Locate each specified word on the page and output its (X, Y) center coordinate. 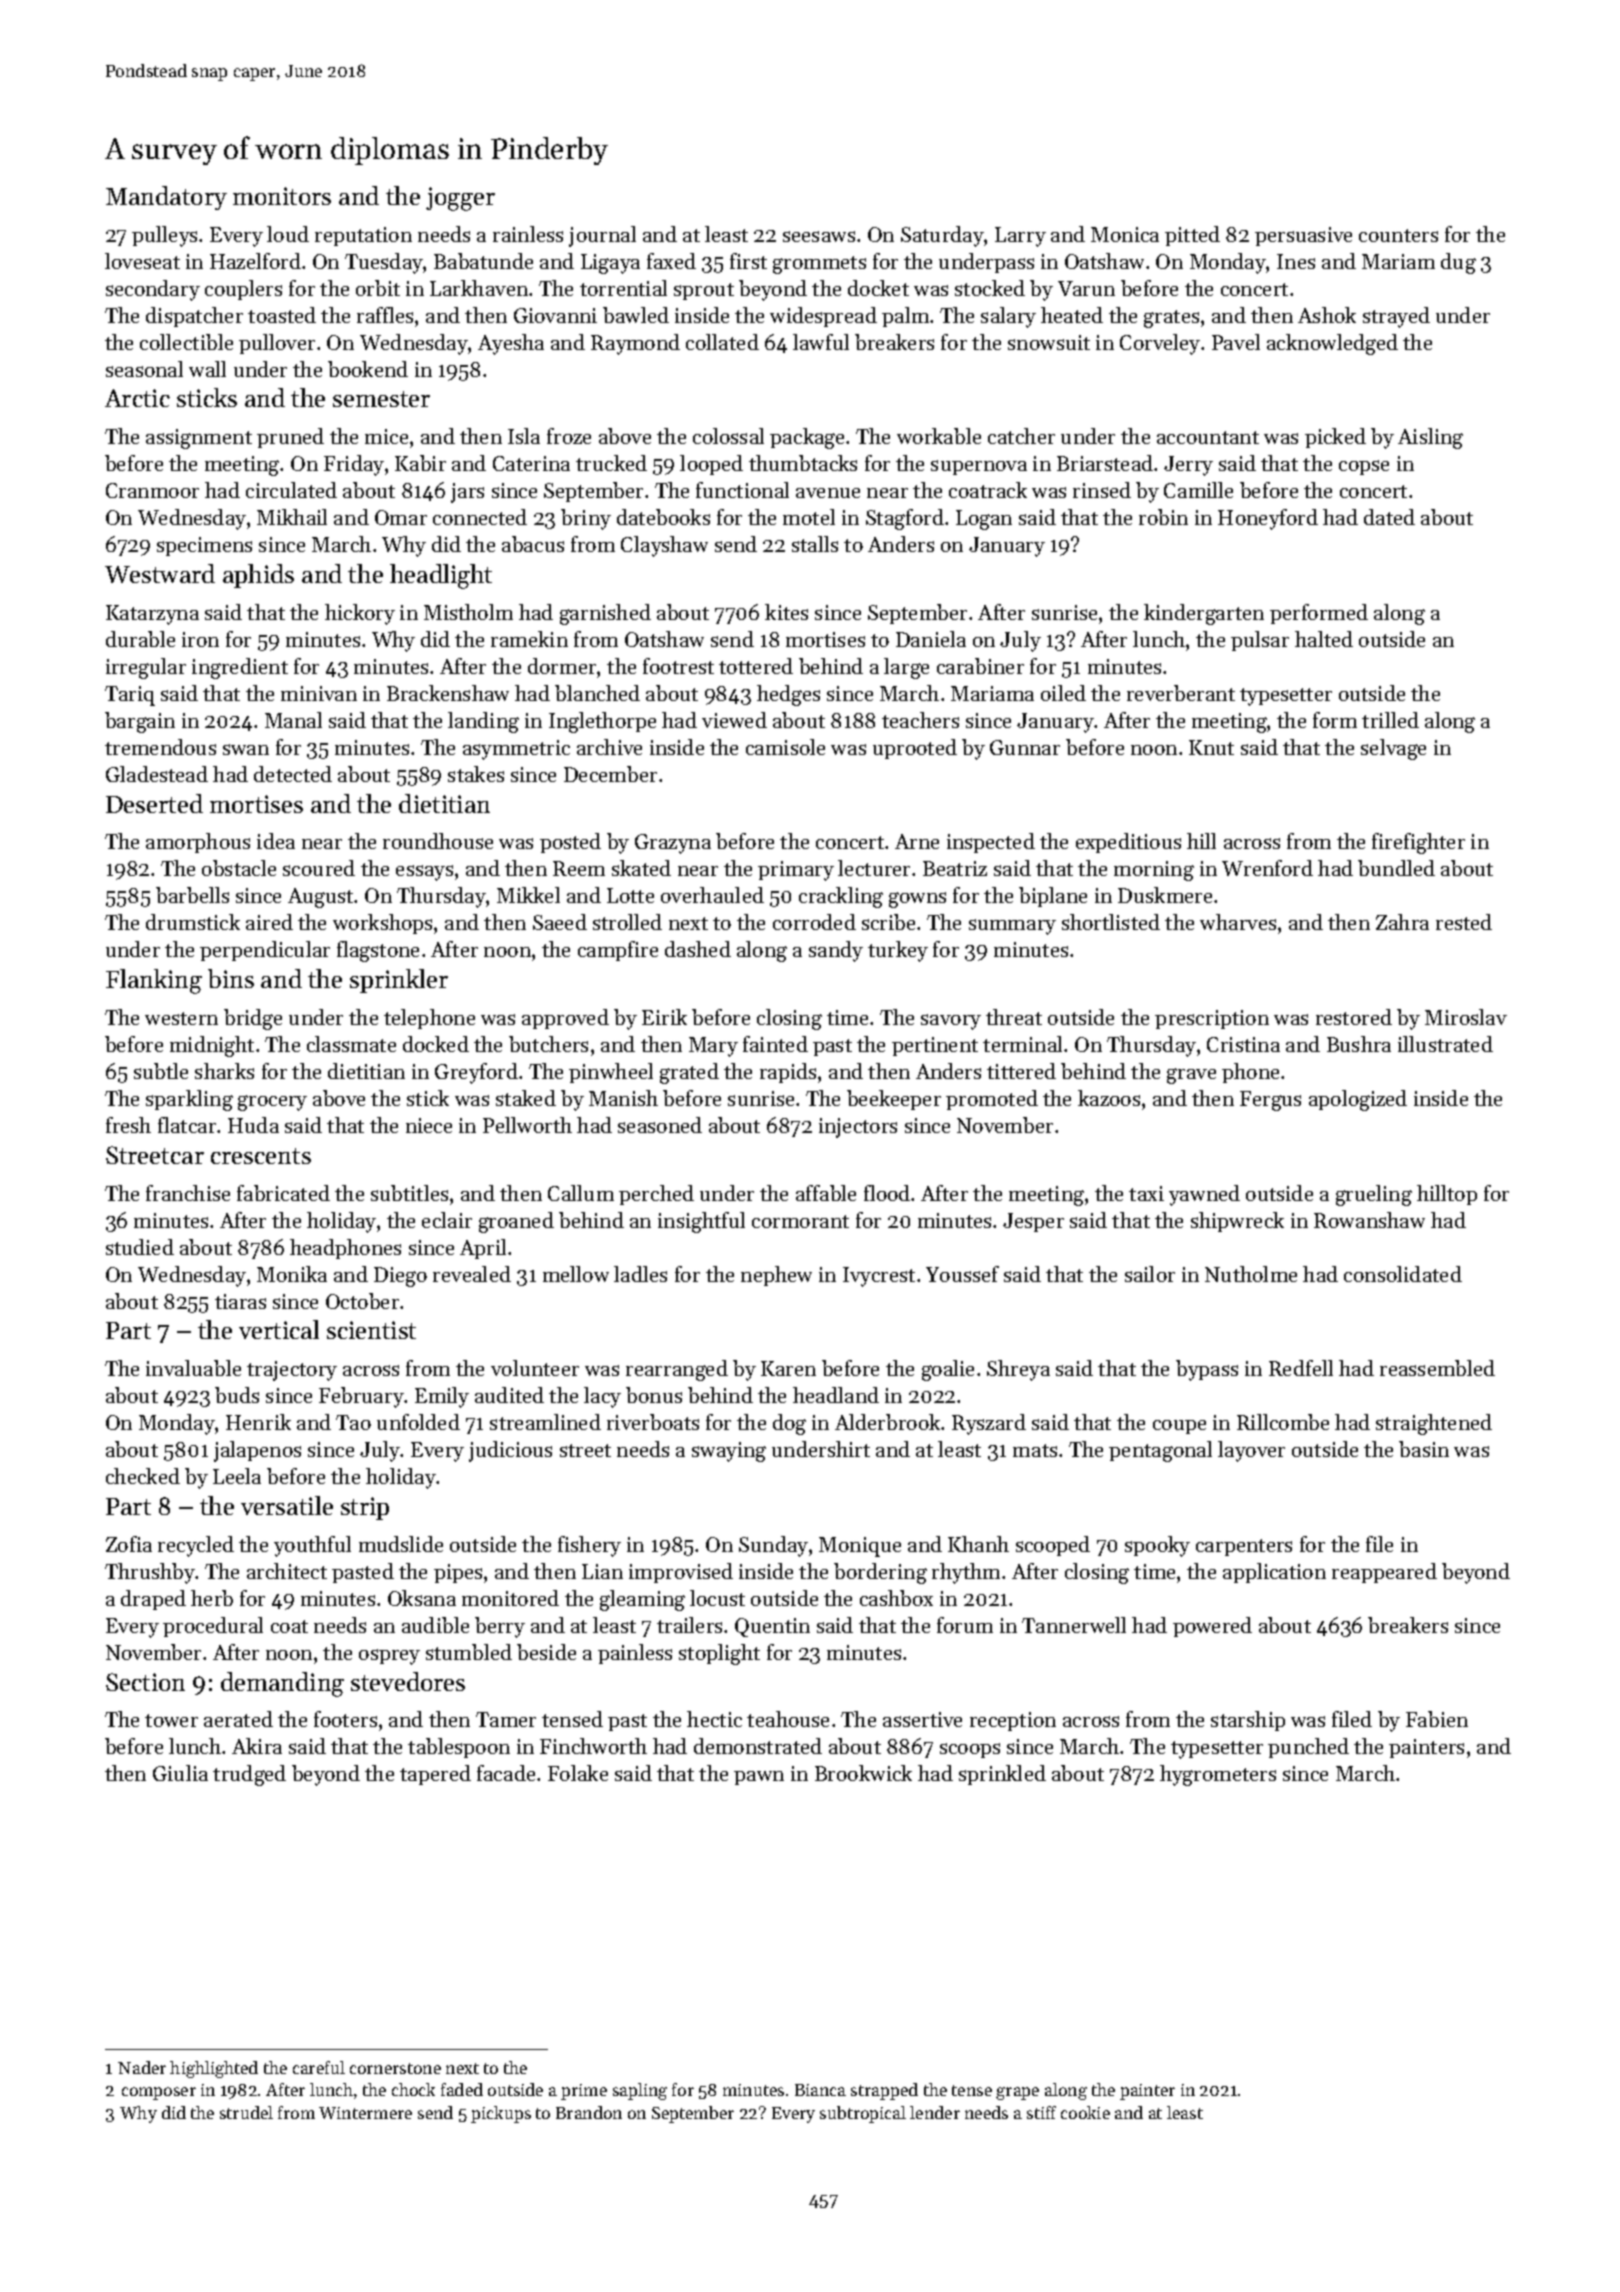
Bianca (820, 2090)
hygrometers (1218, 1775)
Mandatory (166, 198)
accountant (1208, 437)
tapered (435, 1775)
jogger (460, 199)
